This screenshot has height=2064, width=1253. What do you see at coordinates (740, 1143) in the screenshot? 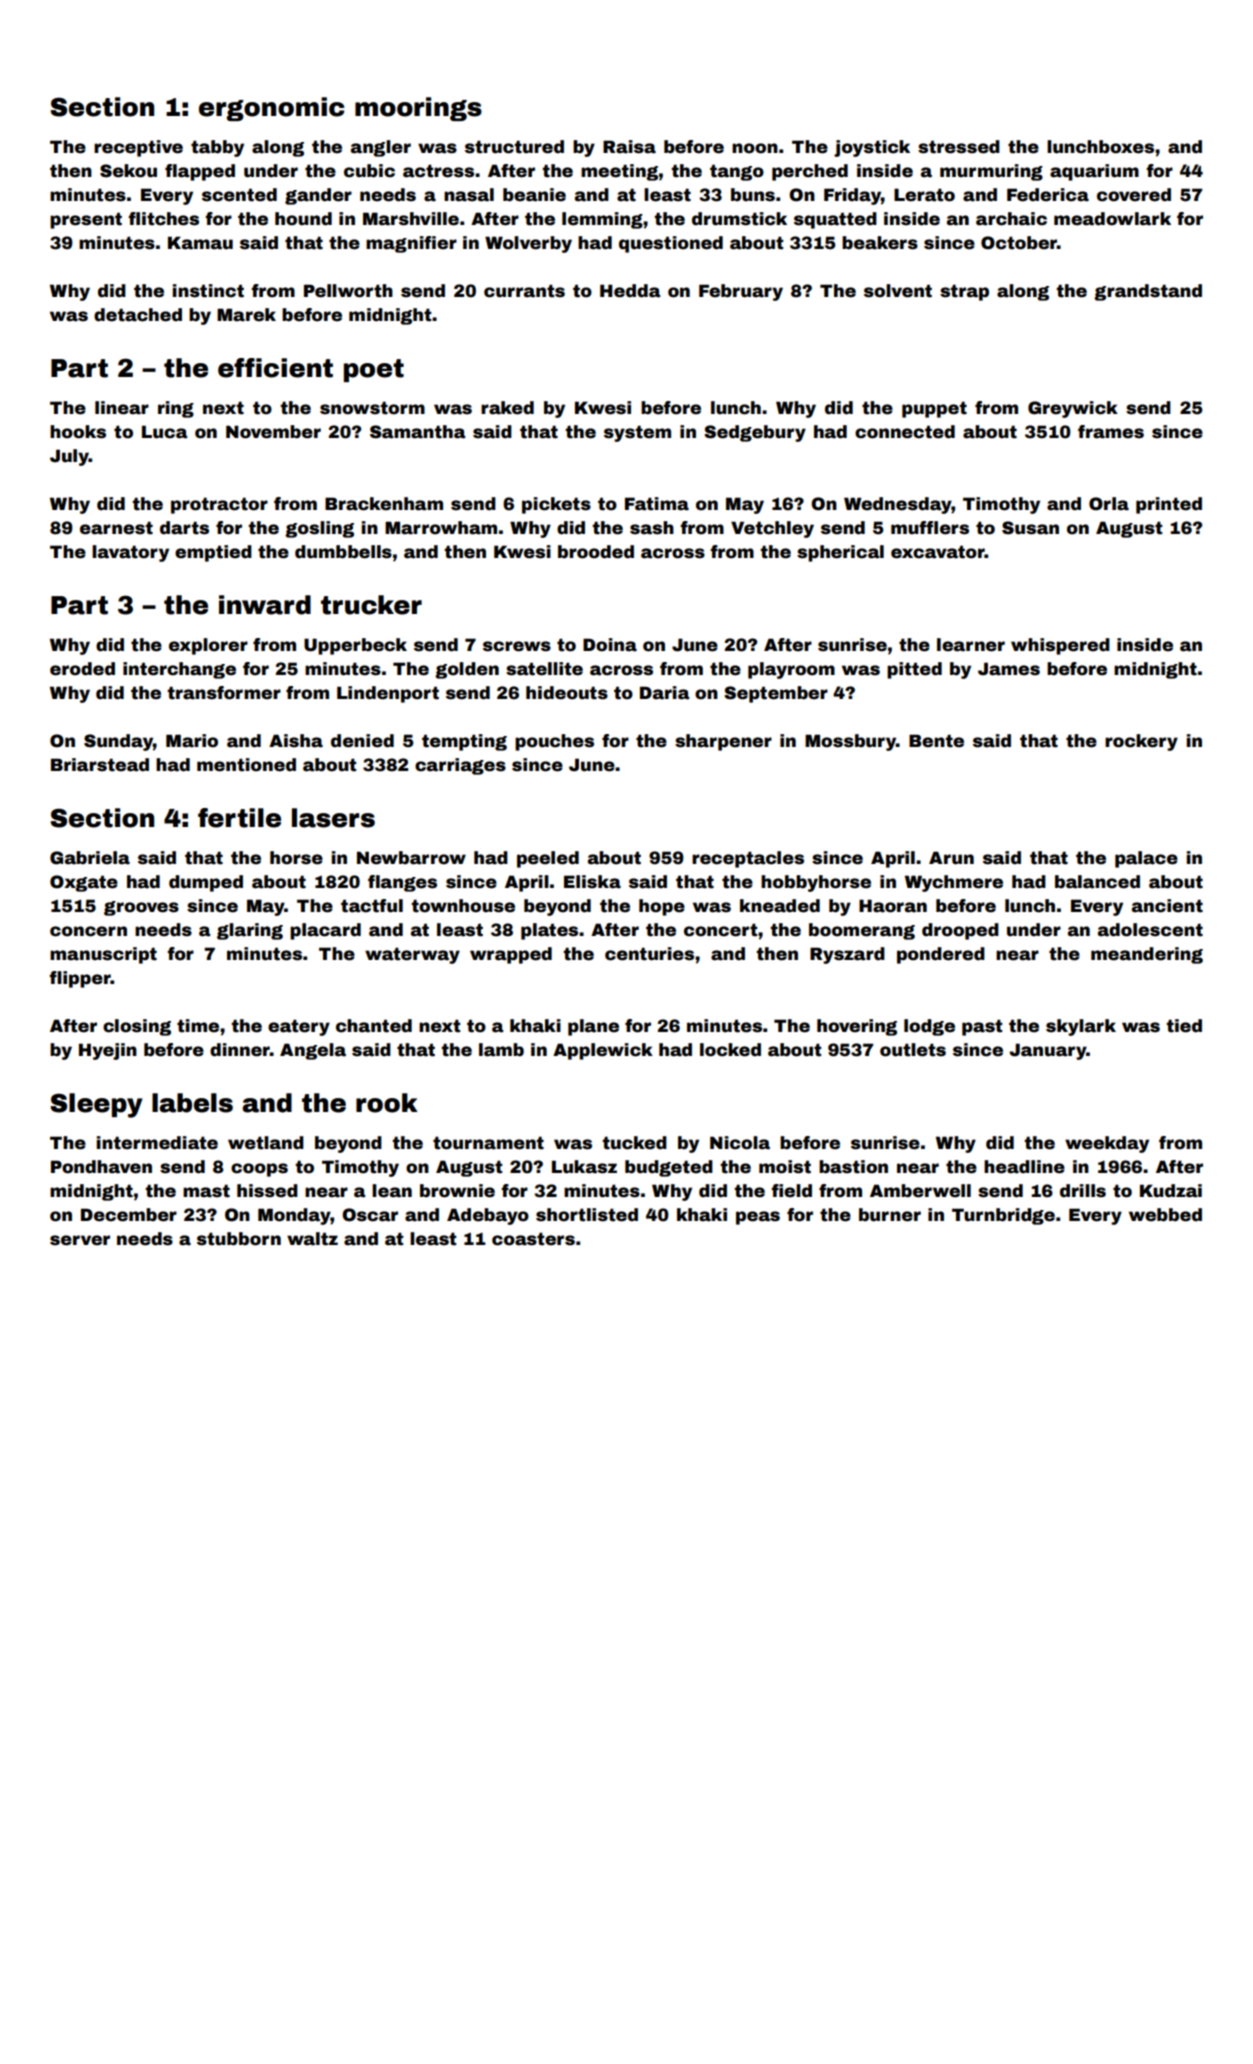
I see `Nicola` at bounding box center [740, 1143].
